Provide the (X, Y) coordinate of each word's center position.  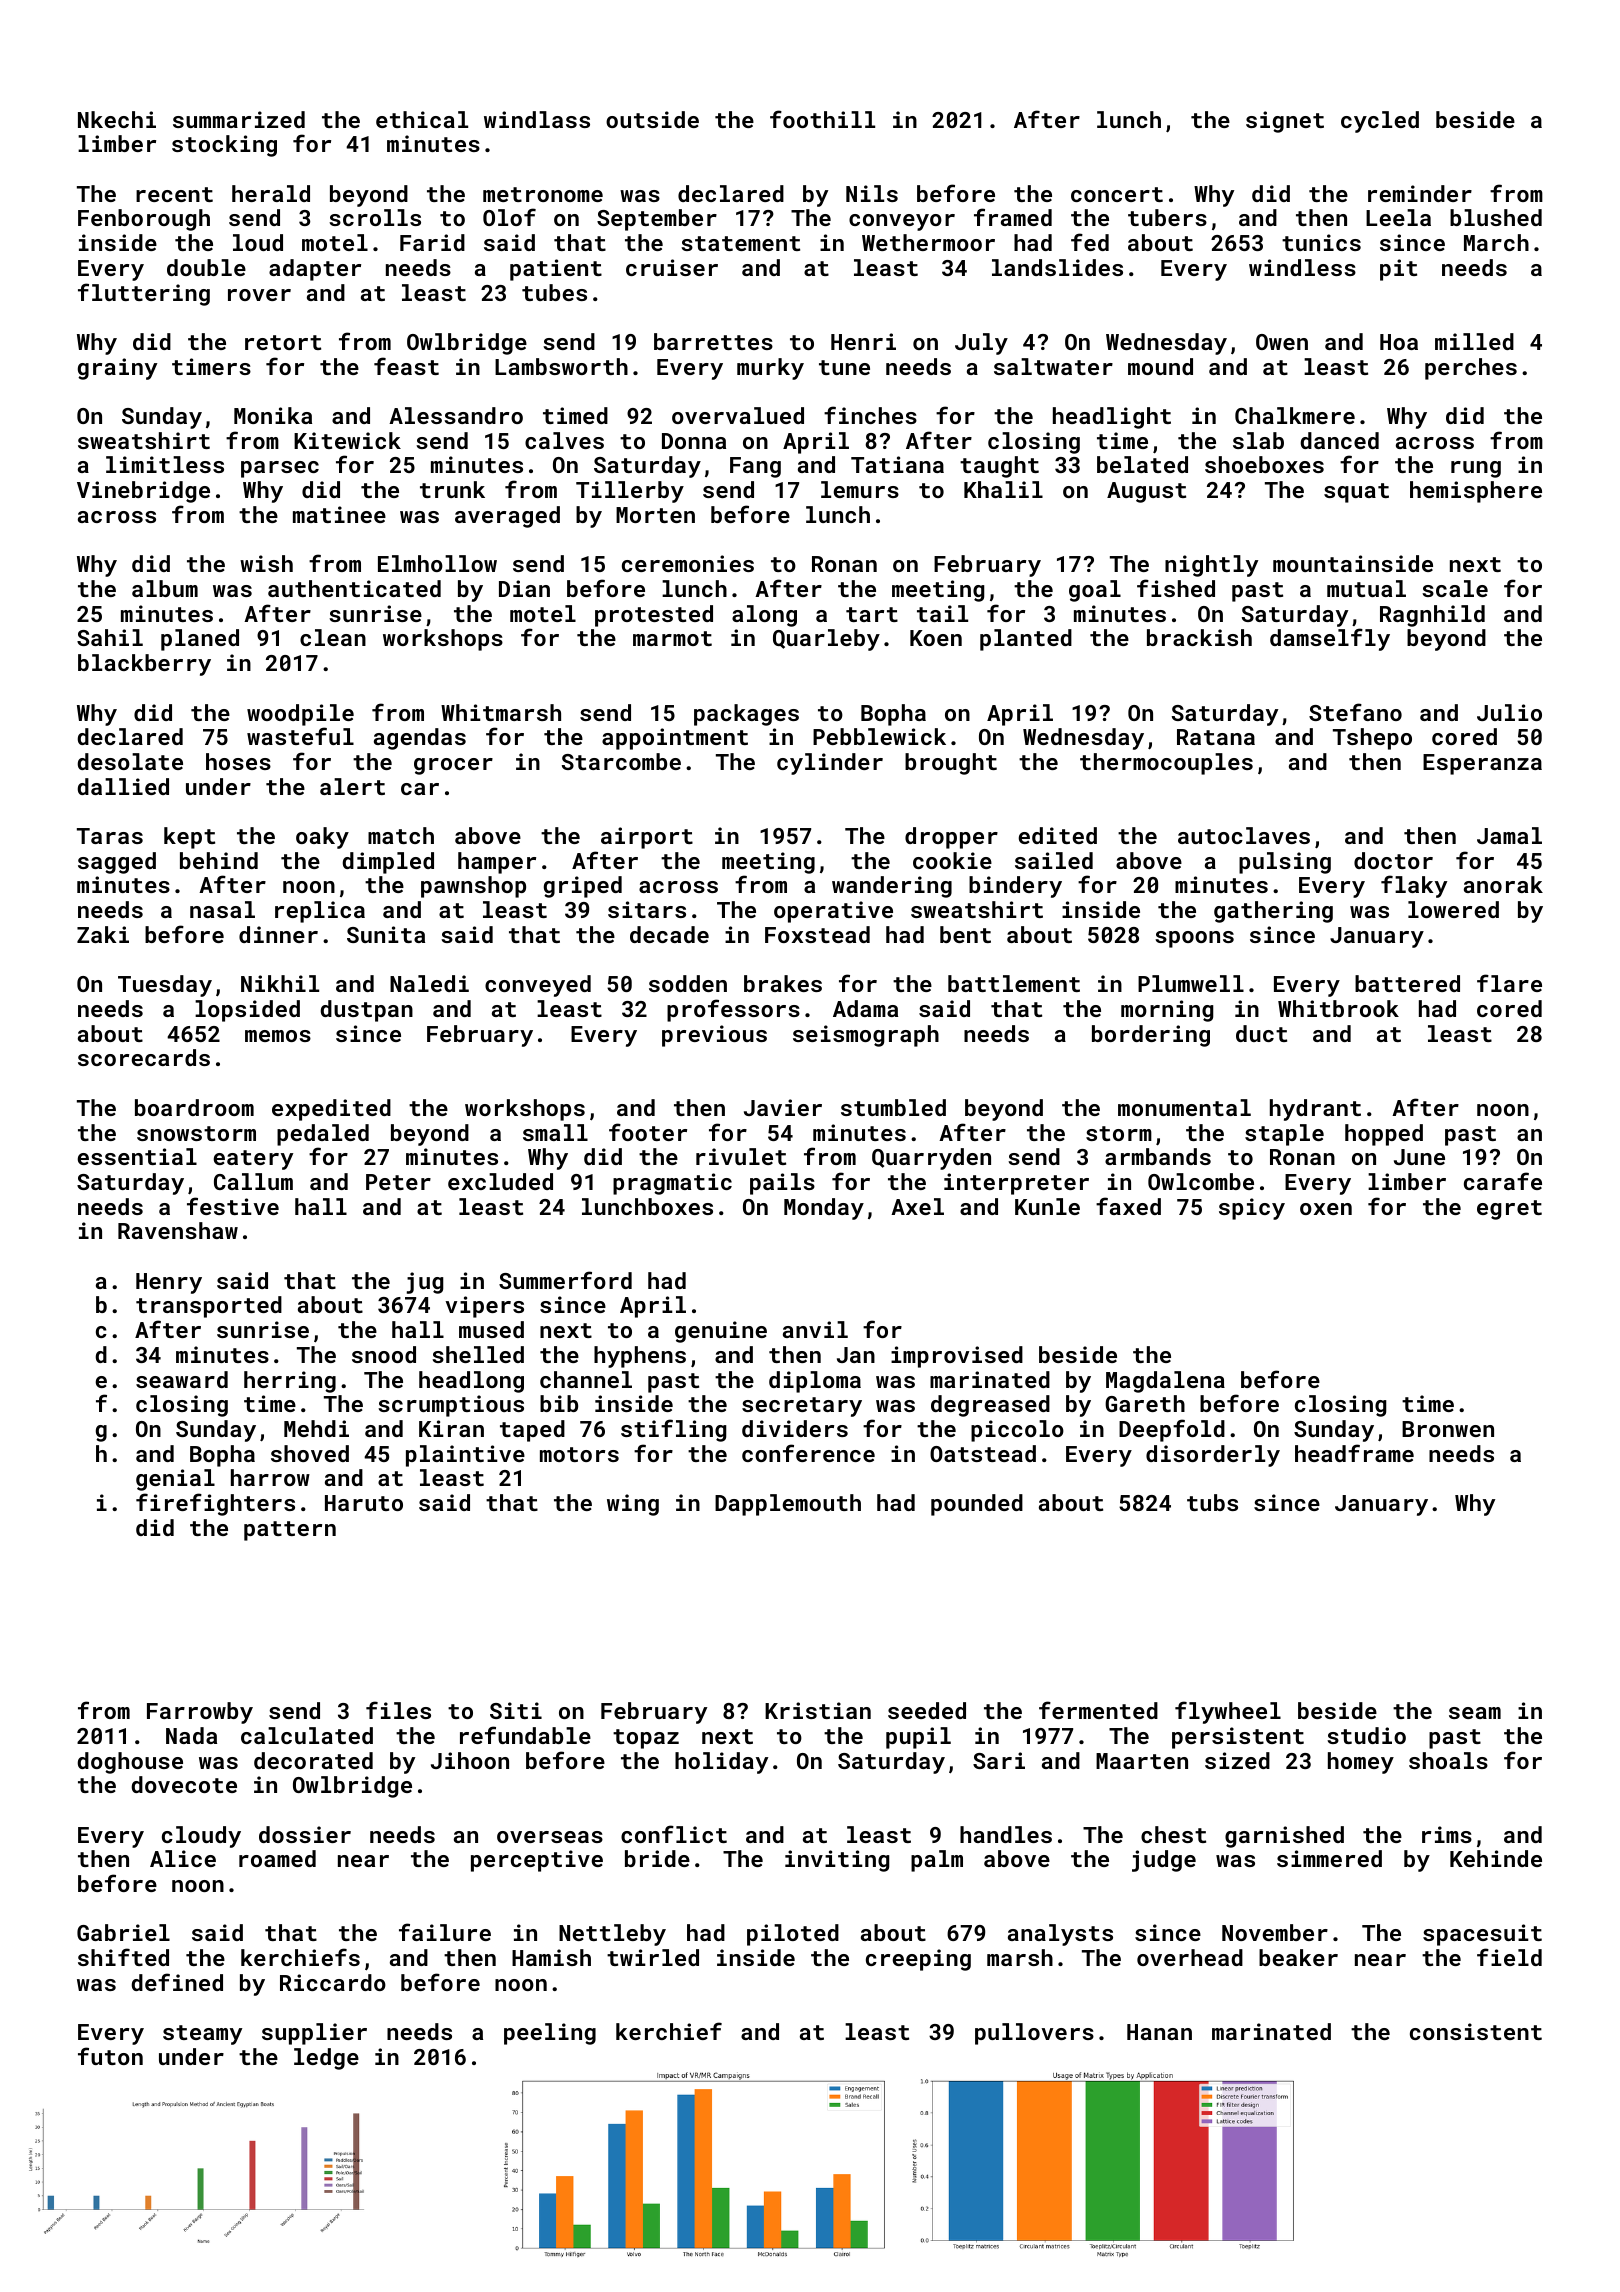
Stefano (1355, 712)
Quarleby (826, 640)
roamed (277, 1858)
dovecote (184, 1784)
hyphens (640, 1357)
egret (1509, 1210)
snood (384, 1354)
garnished (1284, 1837)
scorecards (144, 1057)
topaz (646, 1739)
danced (1340, 440)
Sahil (110, 637)
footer (648, 1132)
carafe (1503, 1181)
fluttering (144, 294)
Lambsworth (561, 366)
